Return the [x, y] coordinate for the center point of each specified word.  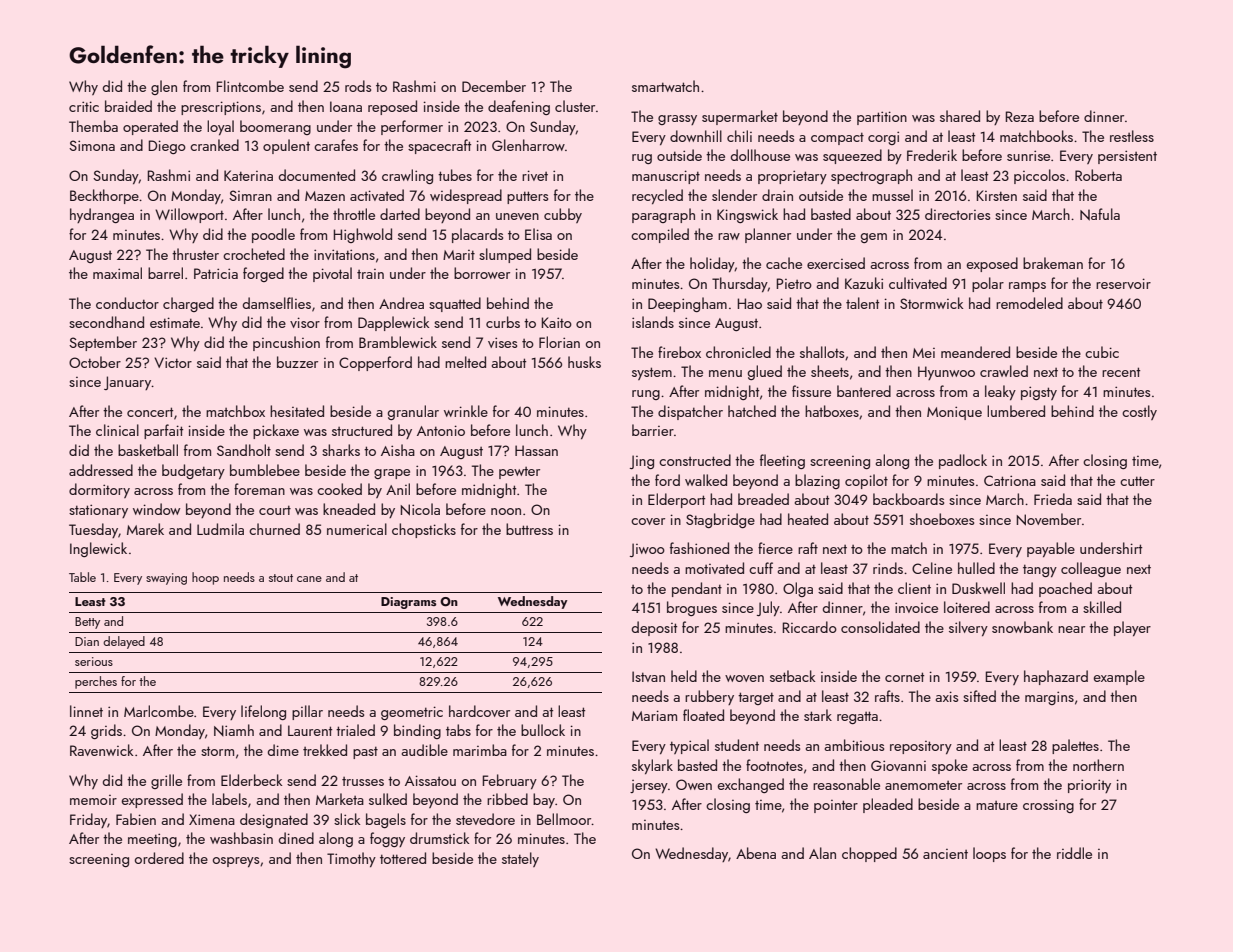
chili [739, 136]
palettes [1075, 746]
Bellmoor [564, 819]
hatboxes [832, 411]
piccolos [1039, 176]
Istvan [648, 676]
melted [465, 362]
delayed [124, 642]
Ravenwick [101, 750]
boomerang [275, 127]
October [95, 362]
